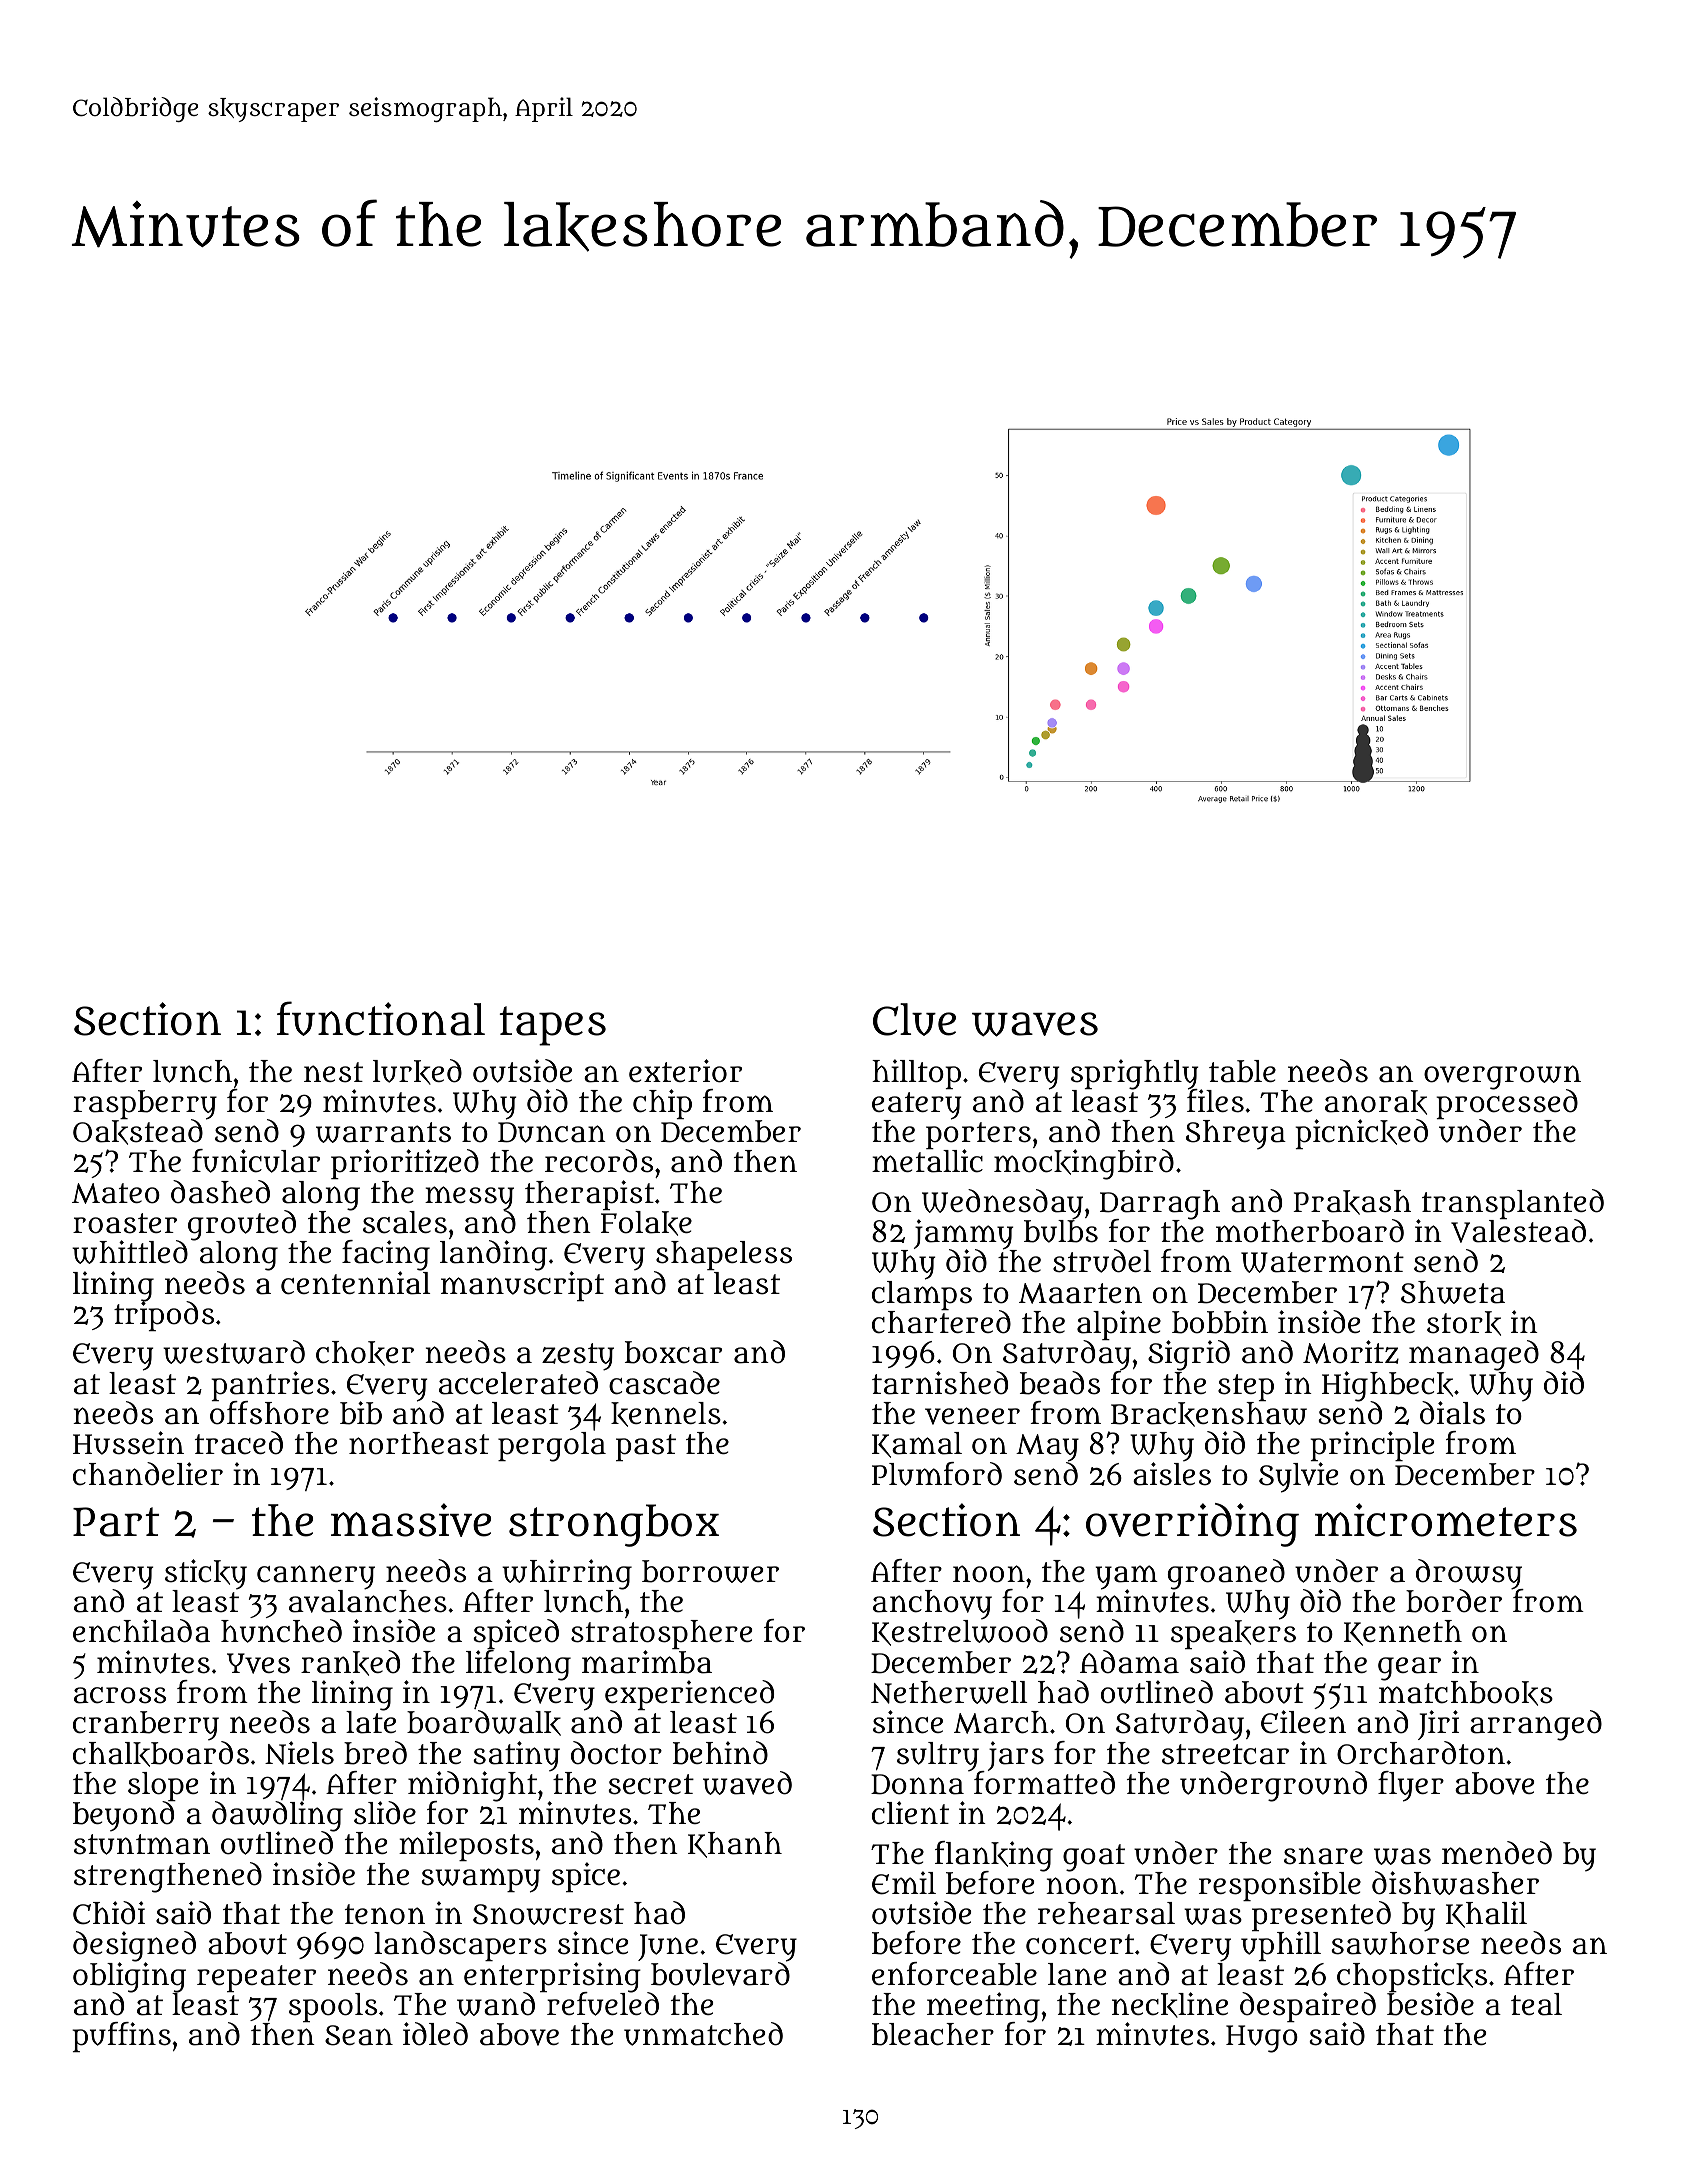 The height and width of the document is (2178, 1683). Describe the element at coordinates (356, 1283) in the document. I see `centennial` at that location.
